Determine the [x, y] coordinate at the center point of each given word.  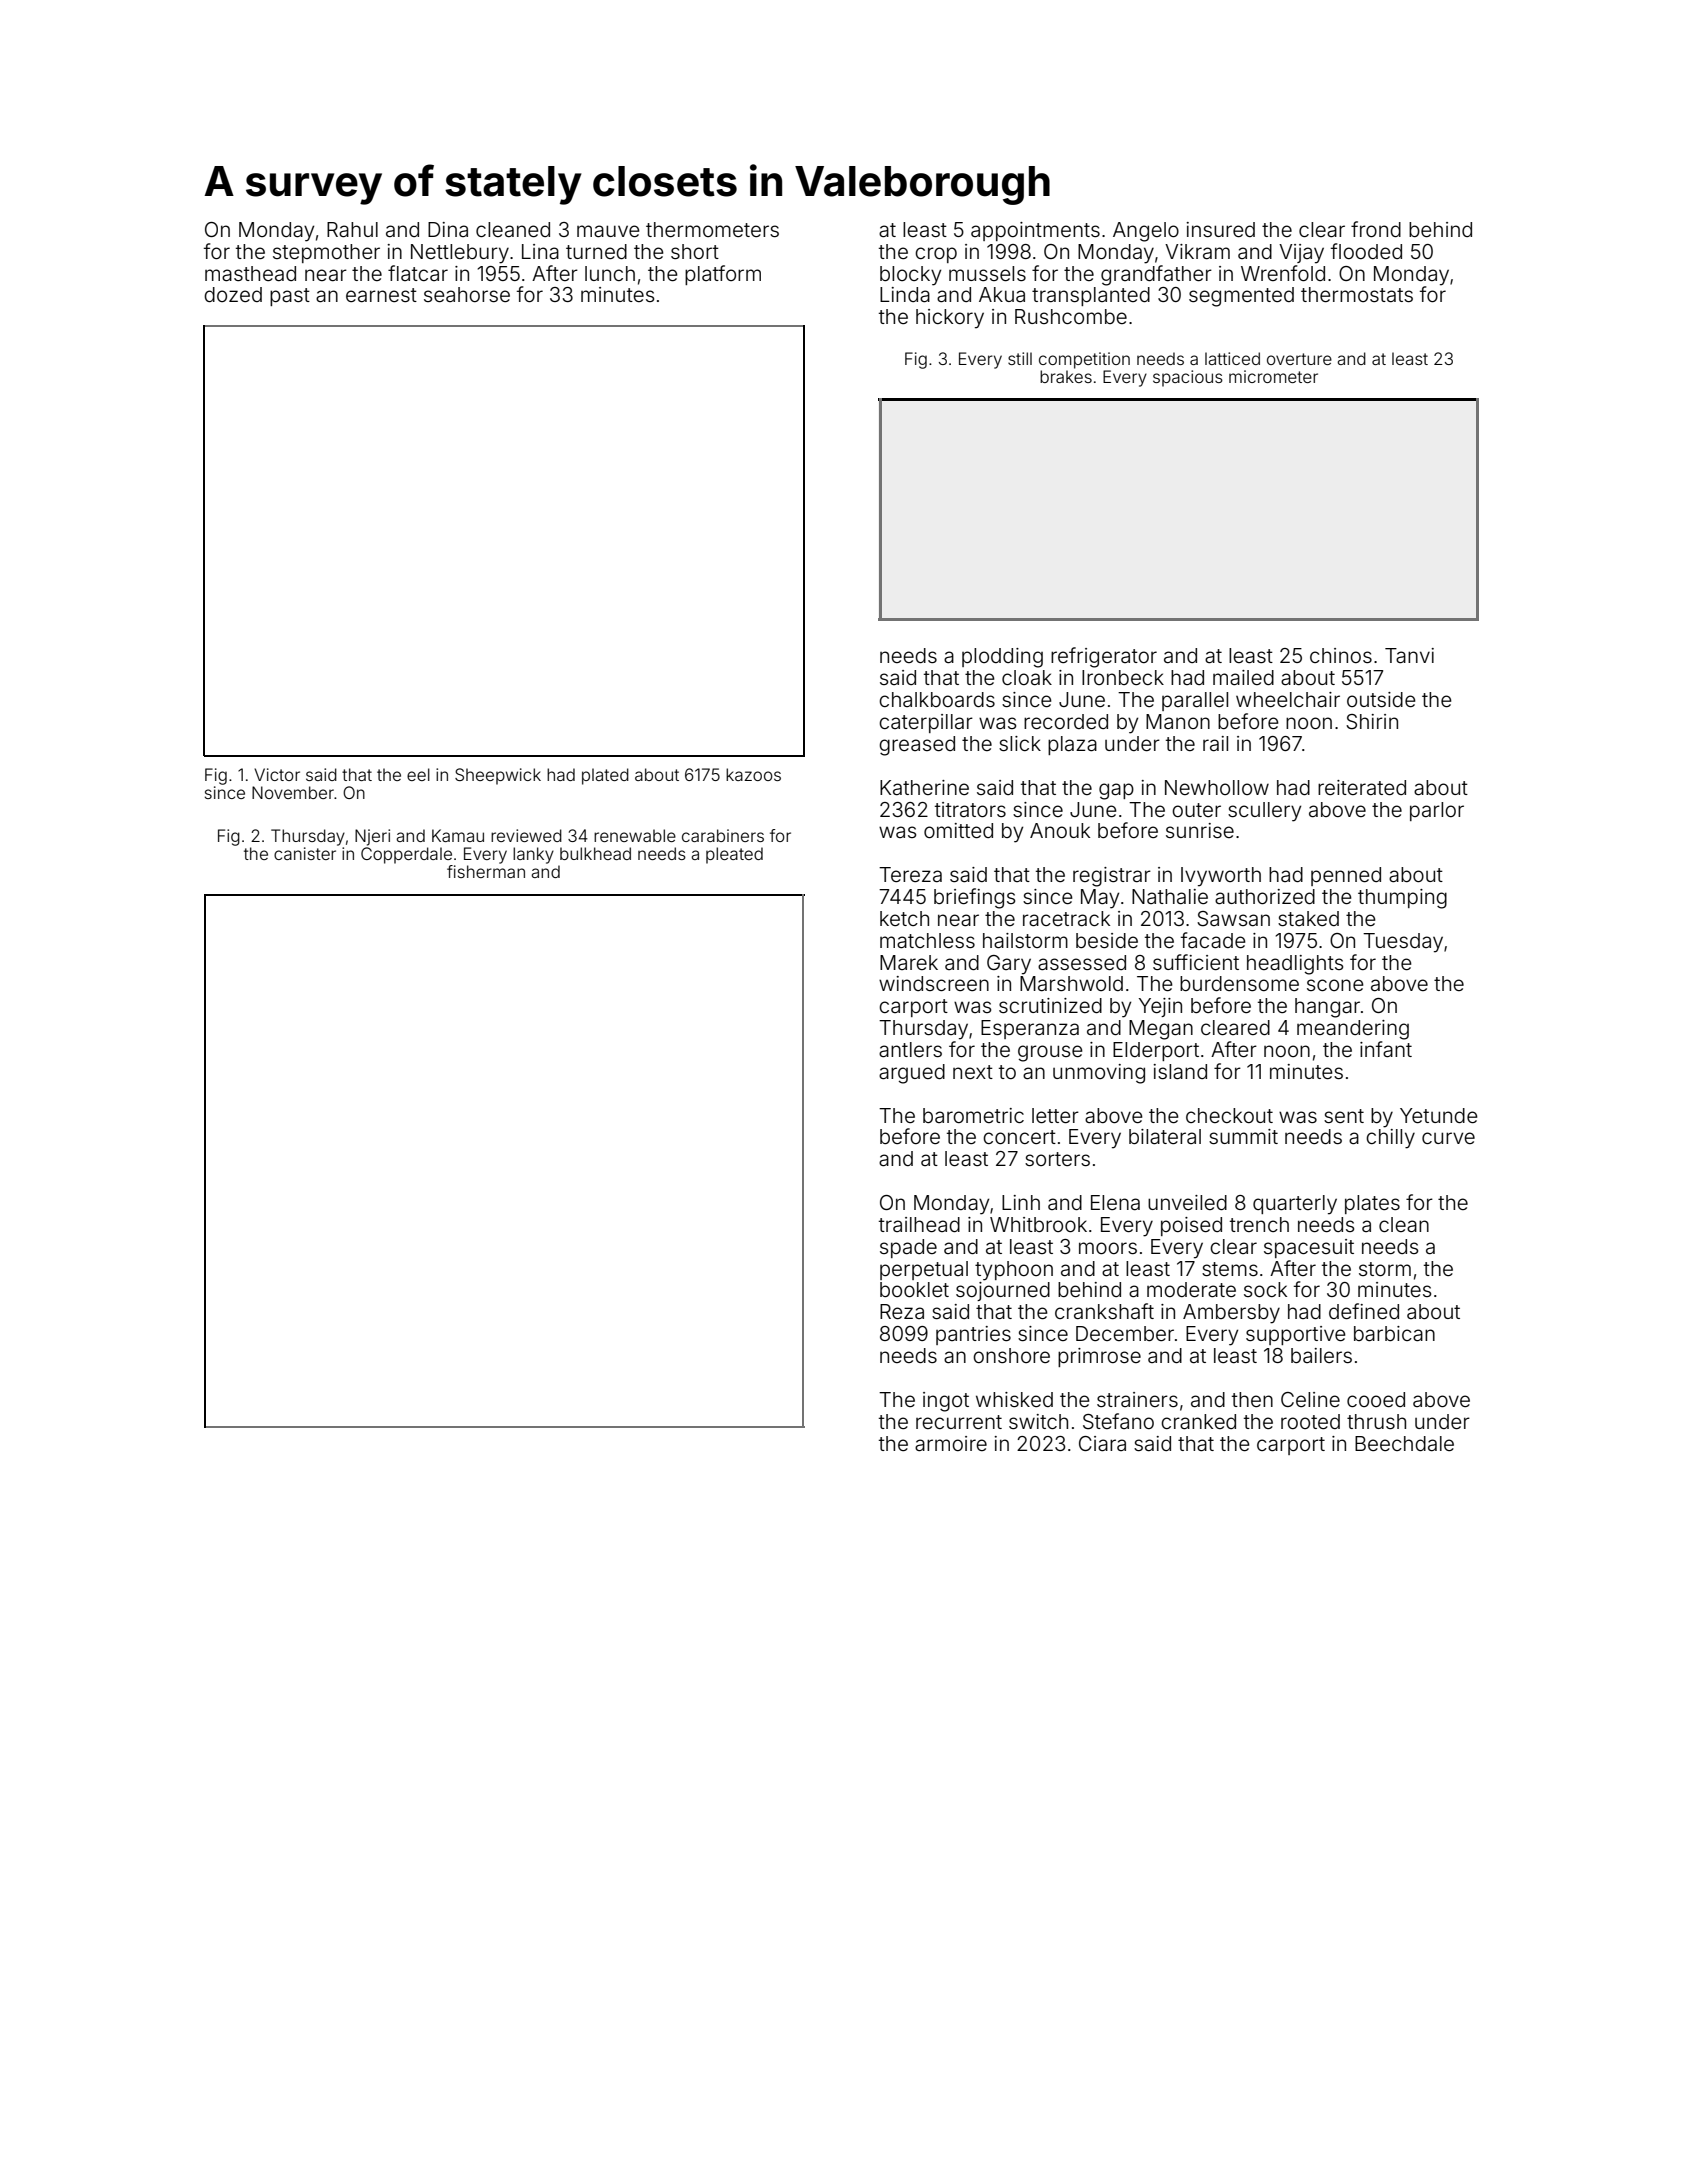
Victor [277, 774]
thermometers [712, 229]
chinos [1341, 655]
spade [908, 1248]
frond [1376, 229]
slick [1020, 743]
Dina [448, 229]
